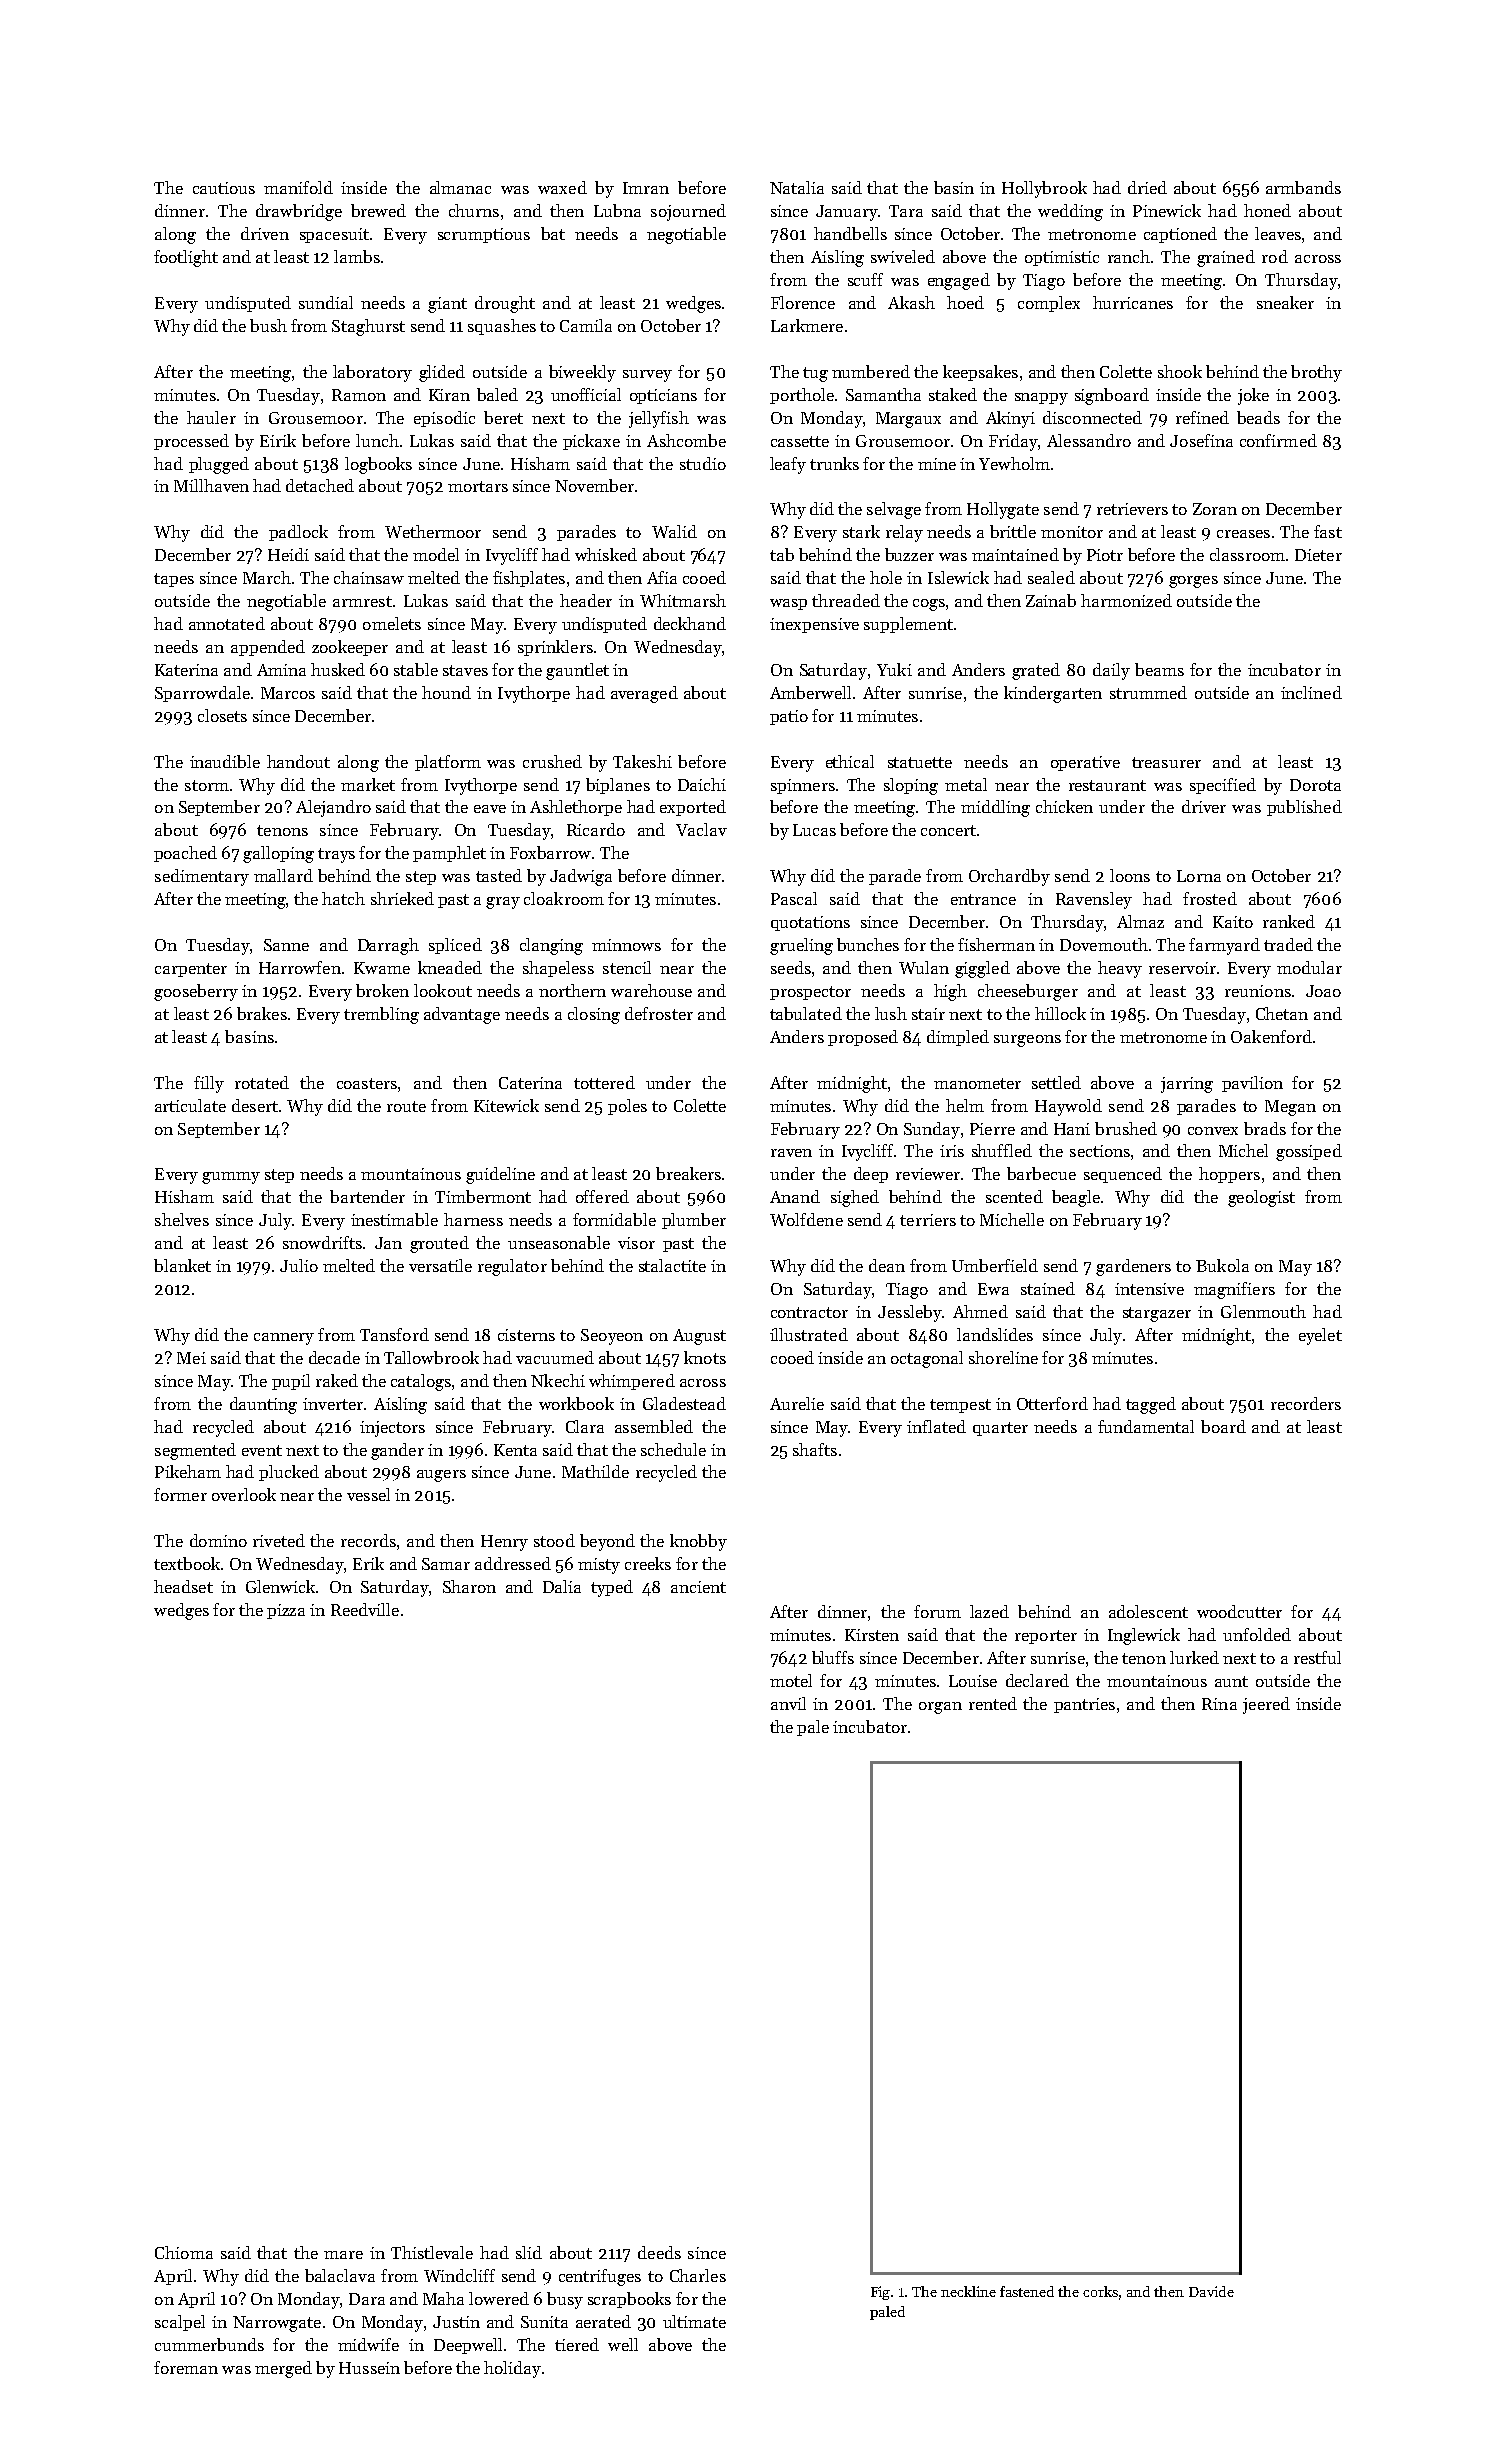 The height and width of the page is (2464, 1496). Describe the element at coordinates (1303, 187) in the page. I see `armbands` at that location.
